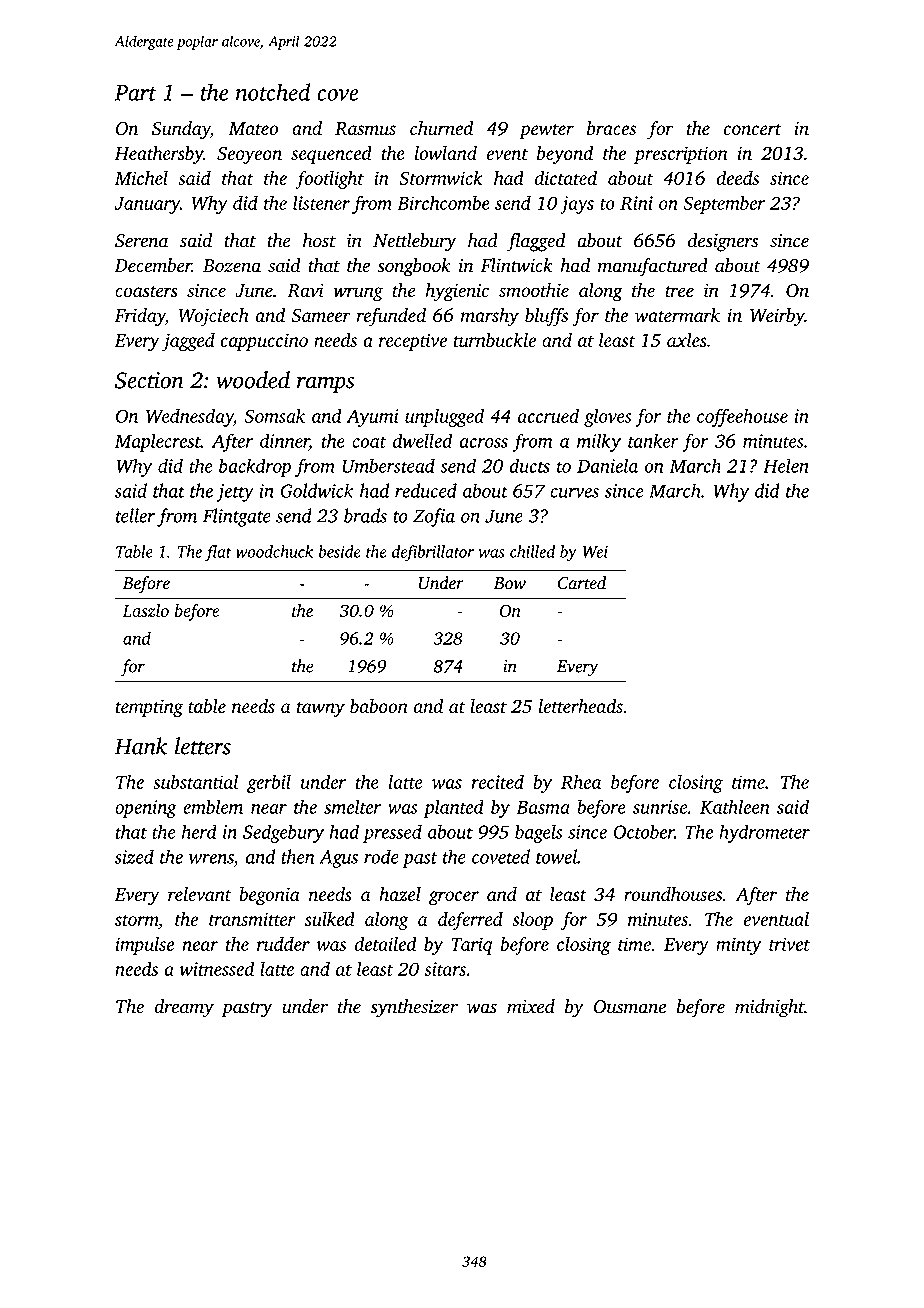 The width and height of the screenshot is (924, 1308). I want to click on dreamy, so click(184, 1008).
